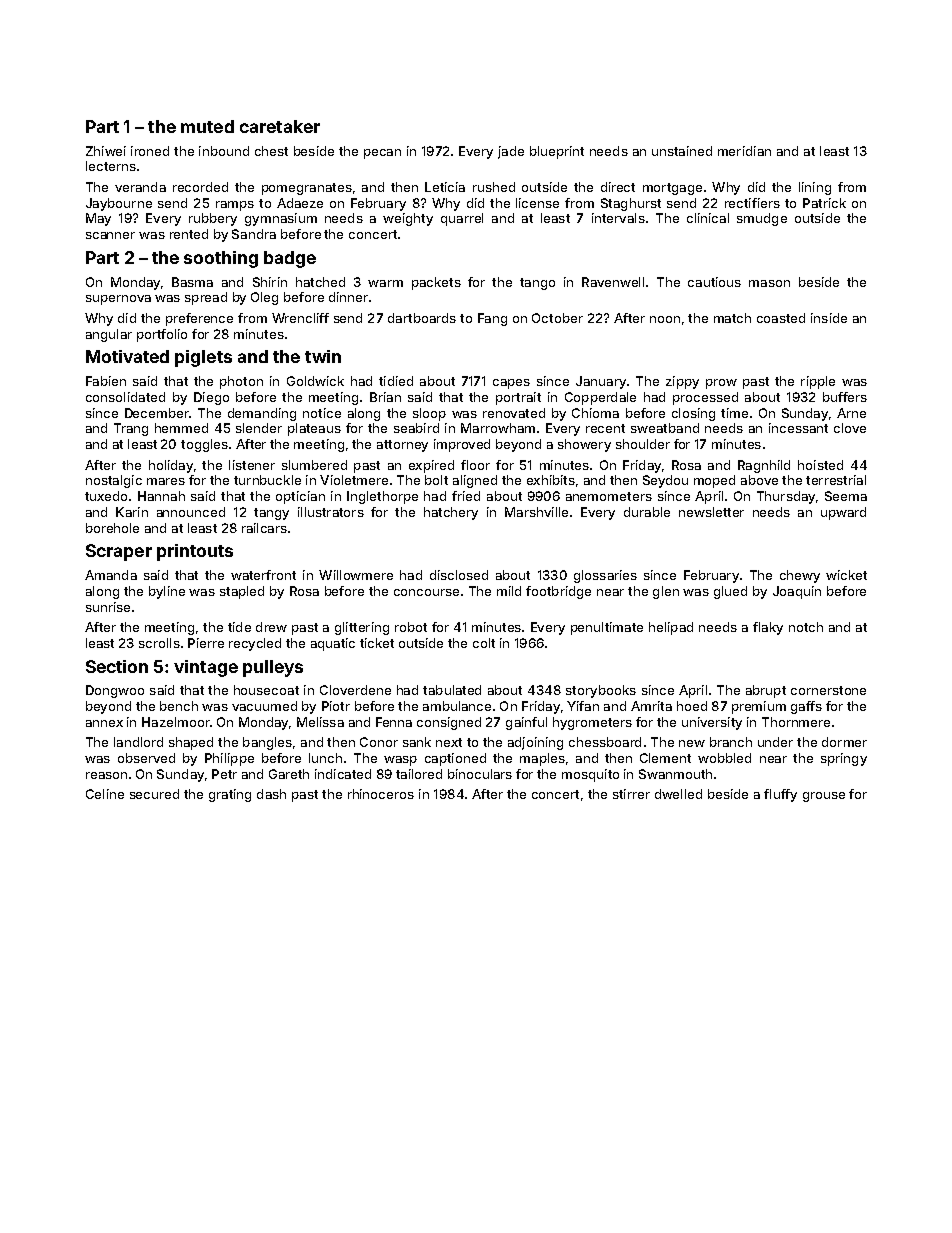 This document has width=952, height=1233. Describe the element at coordinates (230, 795) in the document. I see `grating` at that location.
